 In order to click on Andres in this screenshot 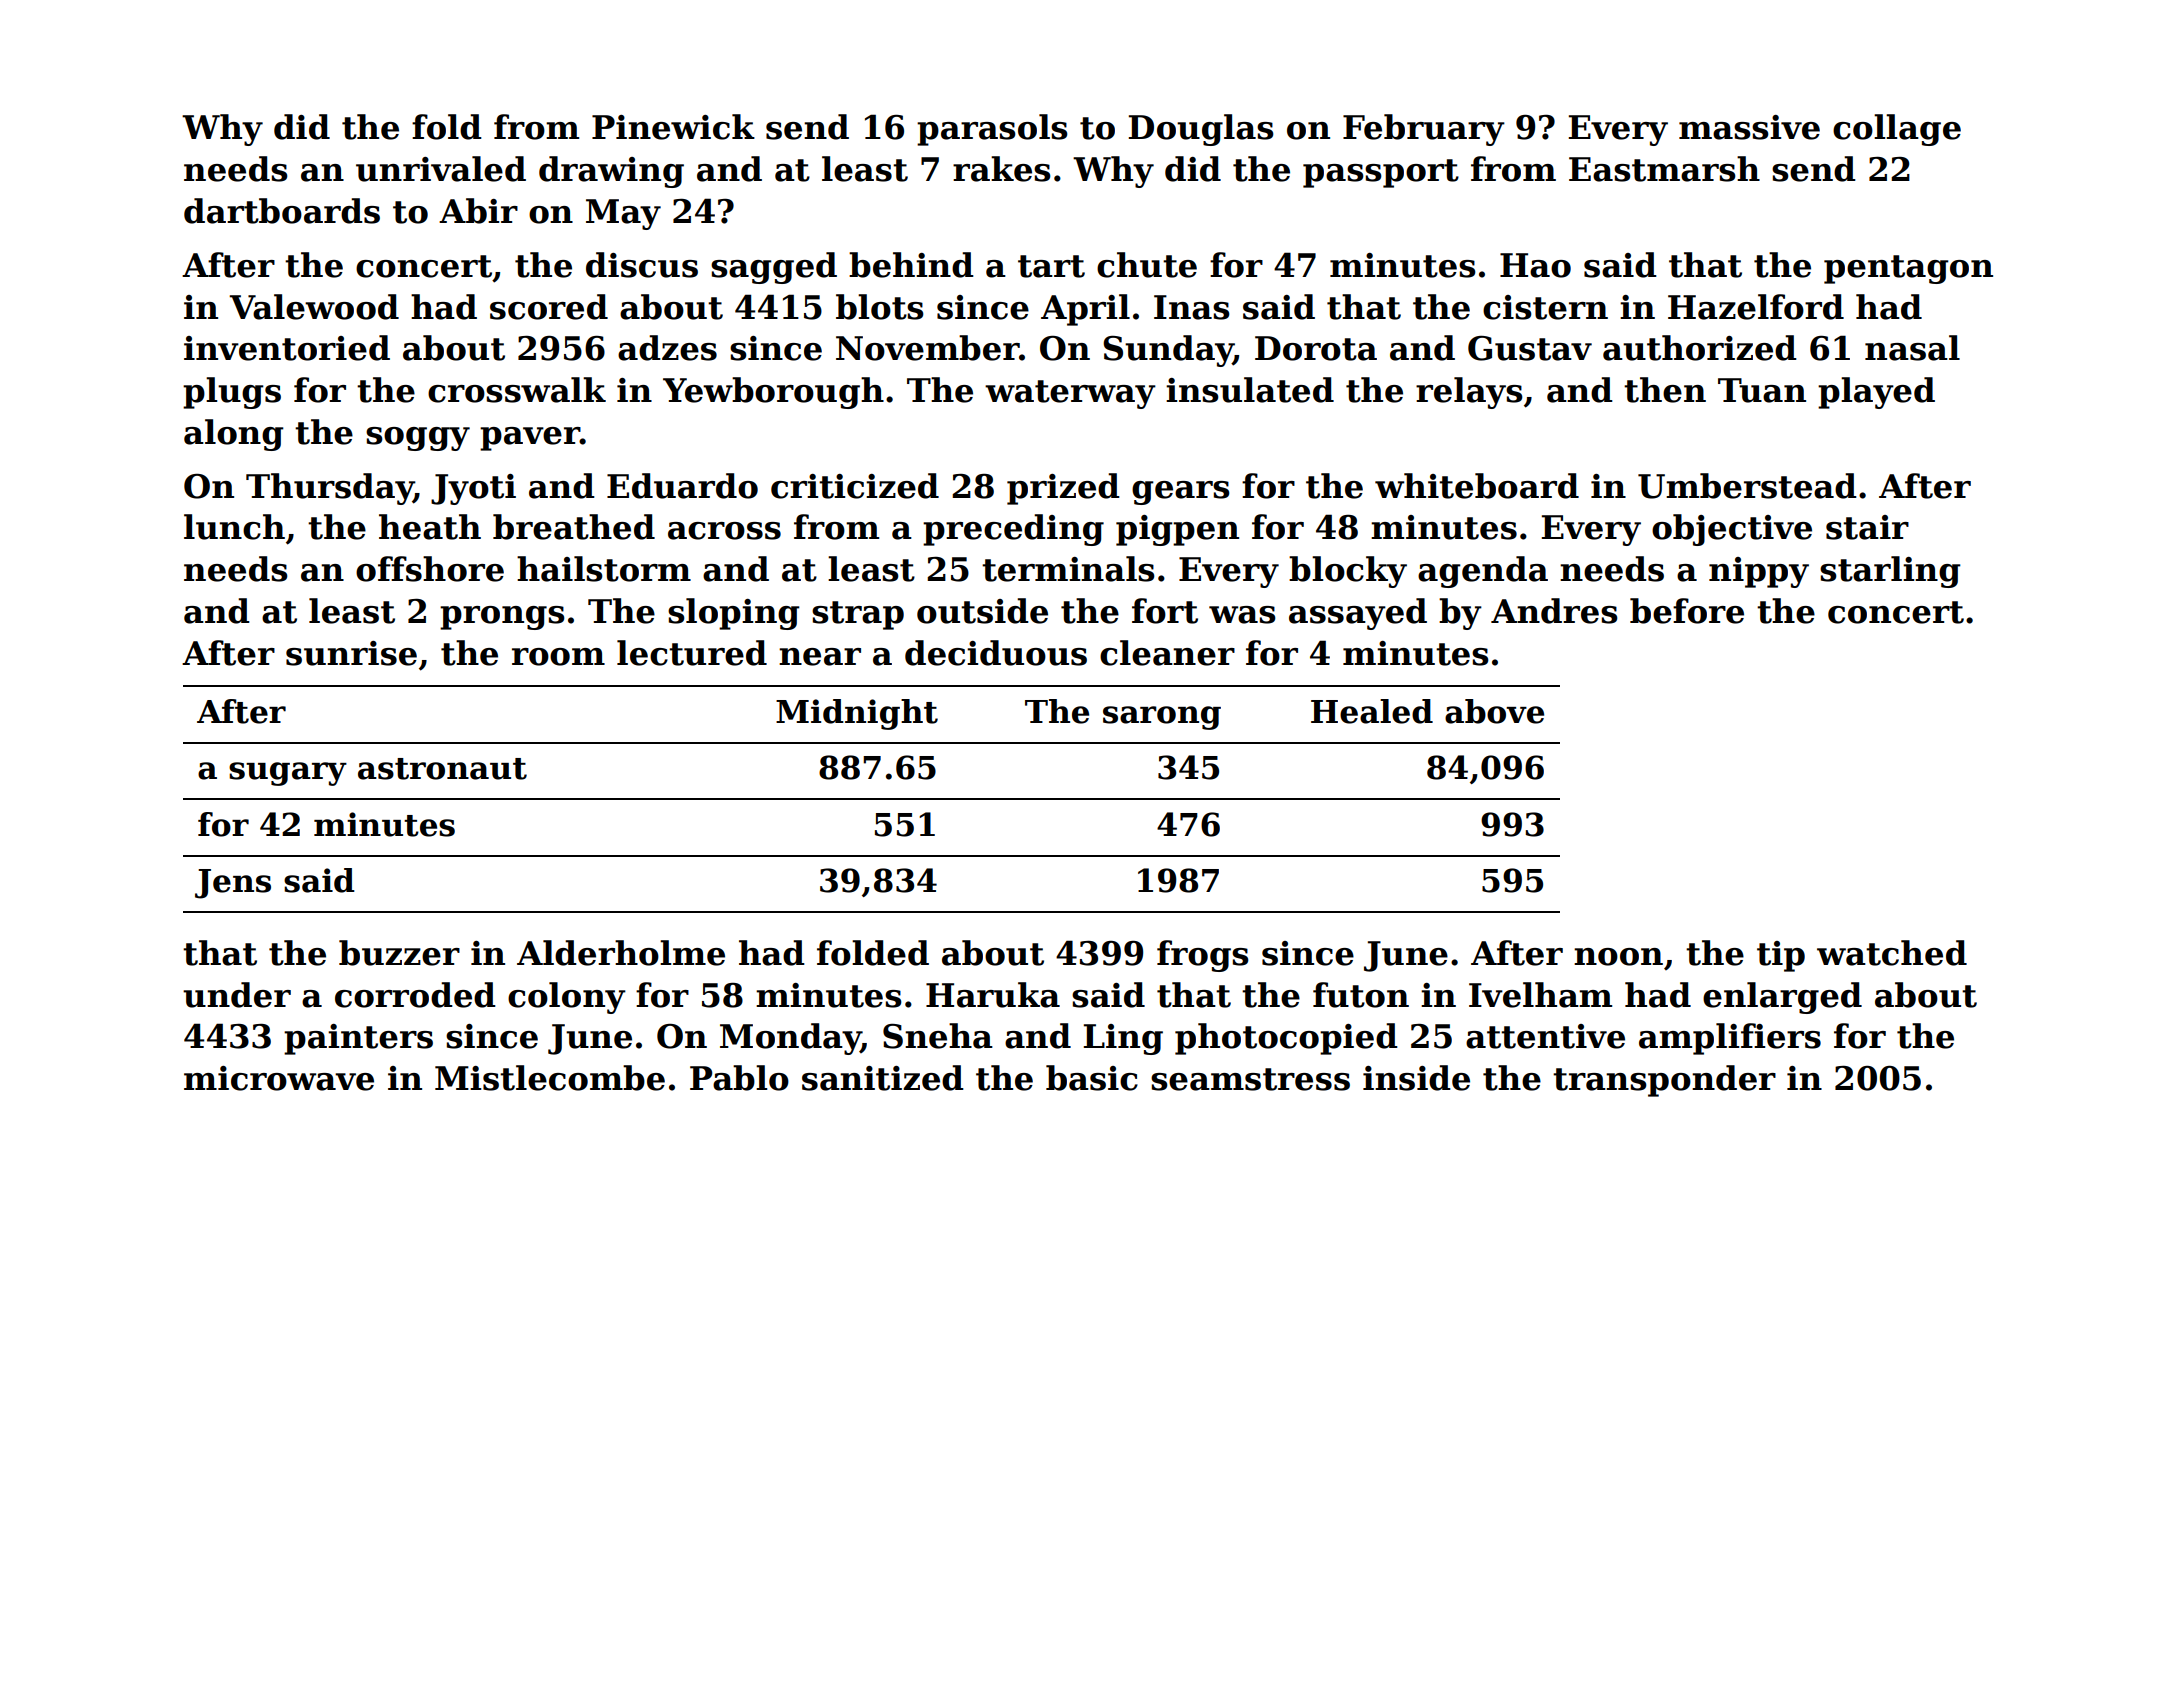, I will do `click(1554, 611)`.
